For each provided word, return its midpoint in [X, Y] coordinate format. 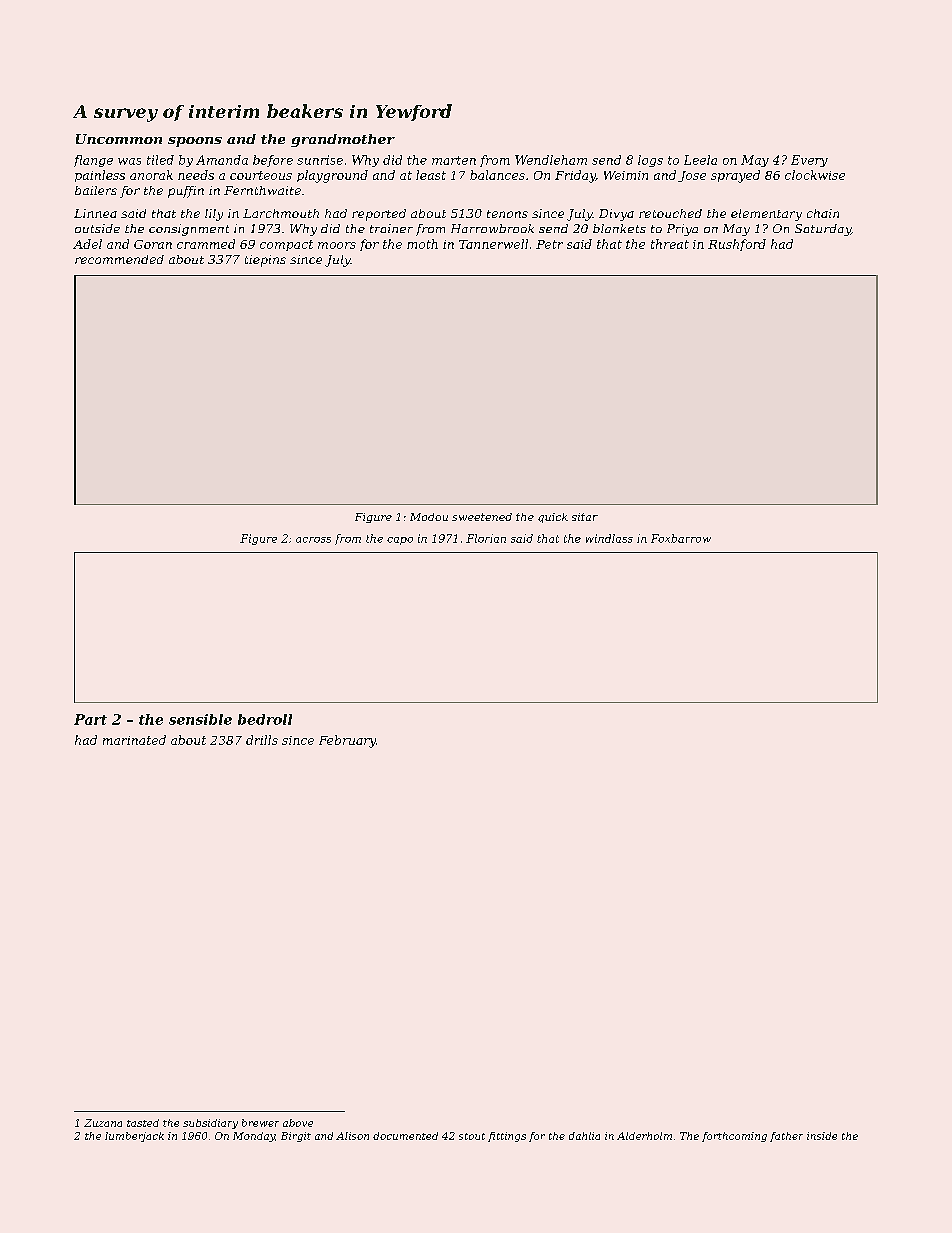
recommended [119, 259]
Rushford [737, 245]
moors [337, 245]
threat [670, 244]
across [313, 540]
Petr [549, 244]
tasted [143, 1123]
